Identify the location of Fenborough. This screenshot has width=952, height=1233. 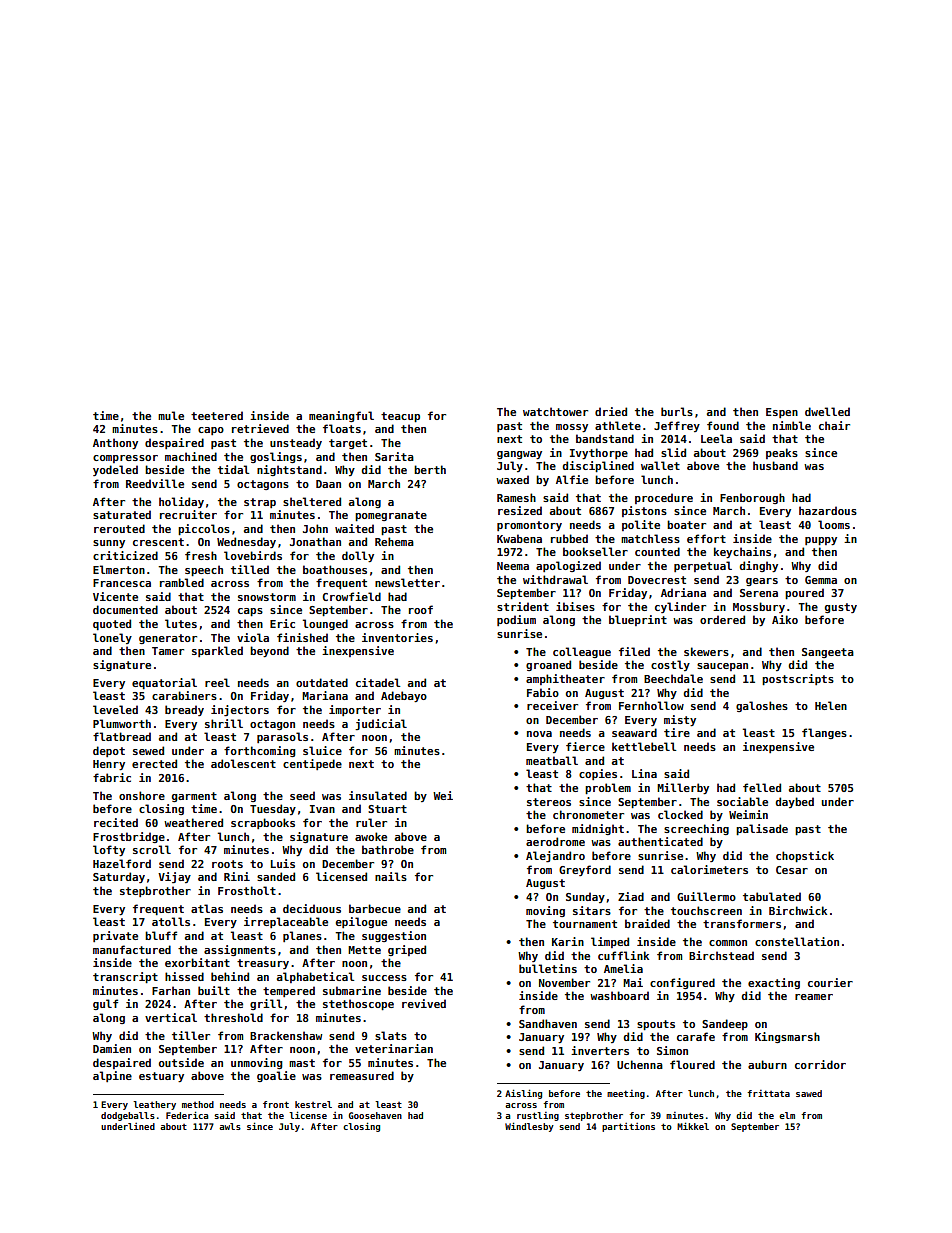
(752, 498).
